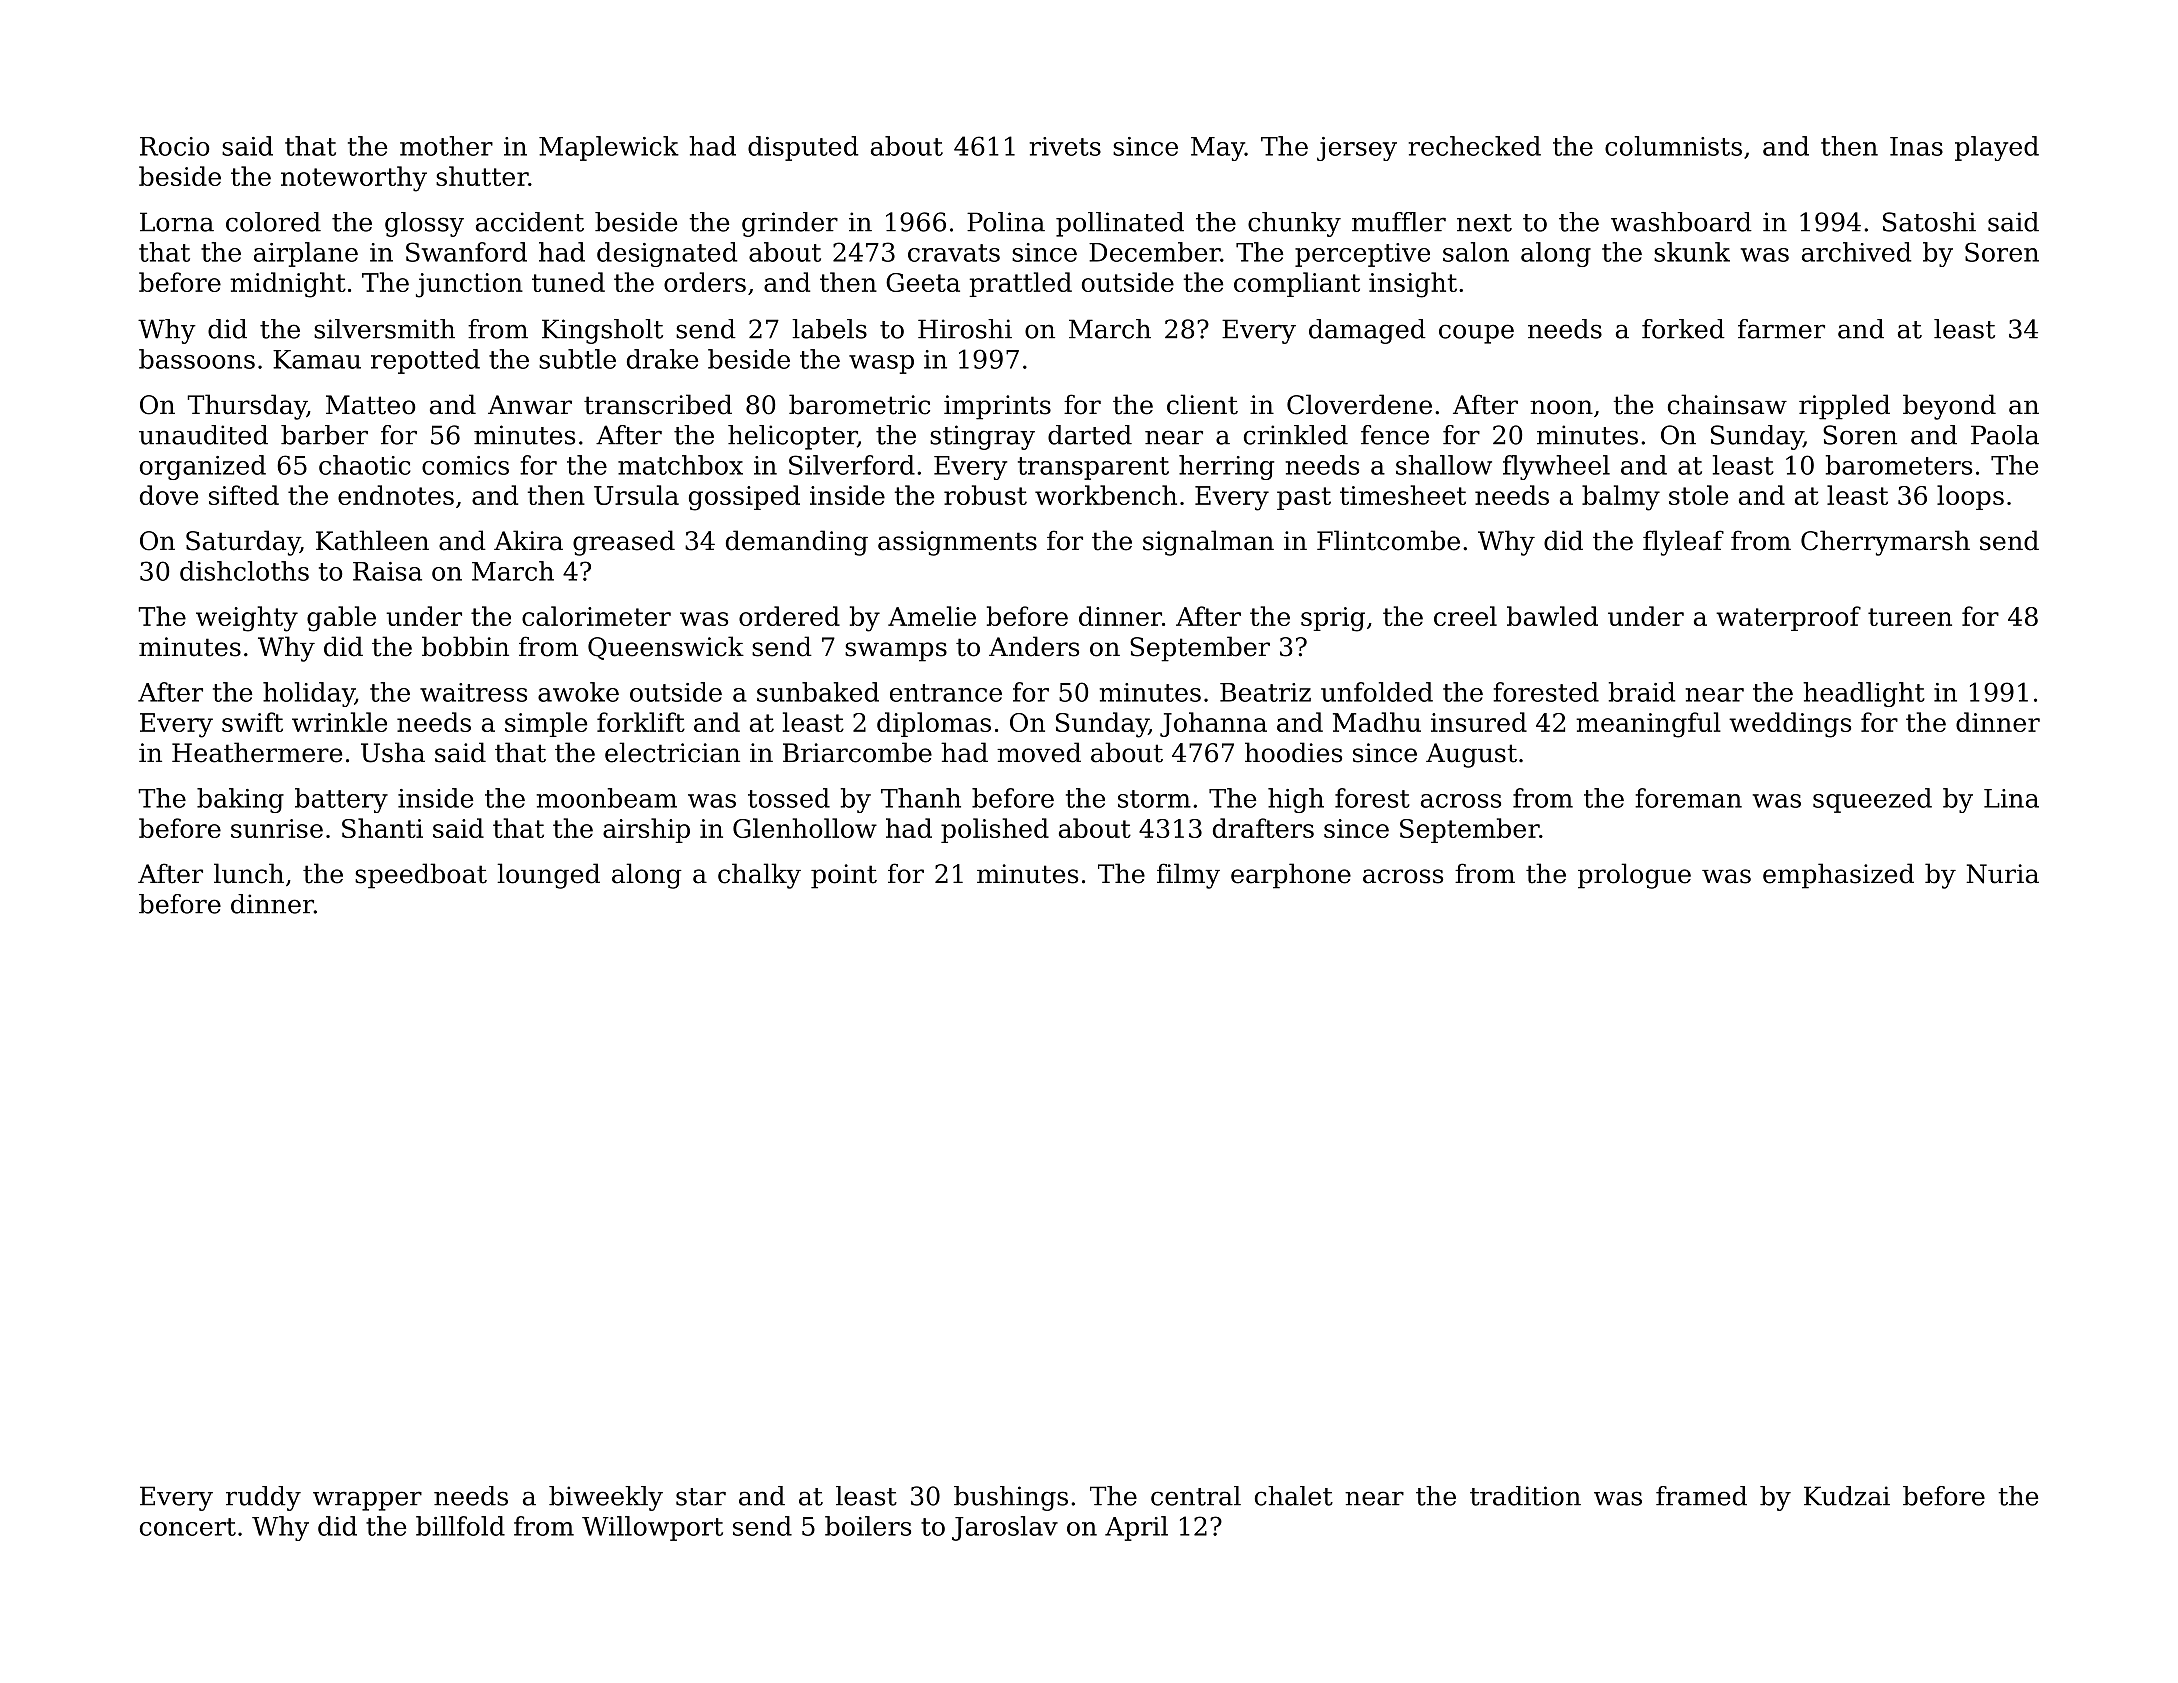 The width and height of the page is (2178, 1683). What do you see at coordinates (197, 359) in the page?
I see `bassoons` at bounding box center [197, 359].
